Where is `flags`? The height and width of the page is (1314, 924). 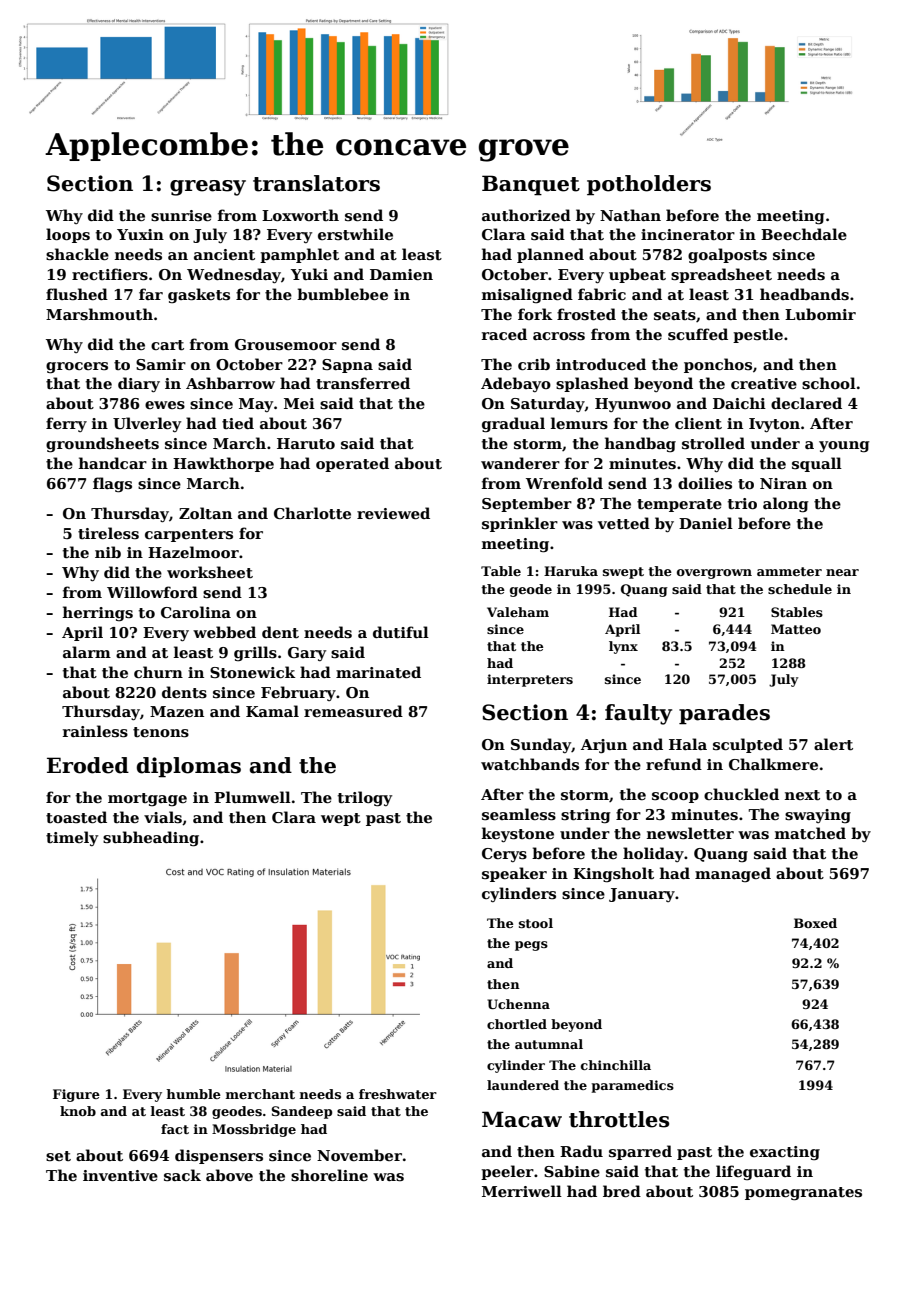 flags is located at coordinates (112, 485).
